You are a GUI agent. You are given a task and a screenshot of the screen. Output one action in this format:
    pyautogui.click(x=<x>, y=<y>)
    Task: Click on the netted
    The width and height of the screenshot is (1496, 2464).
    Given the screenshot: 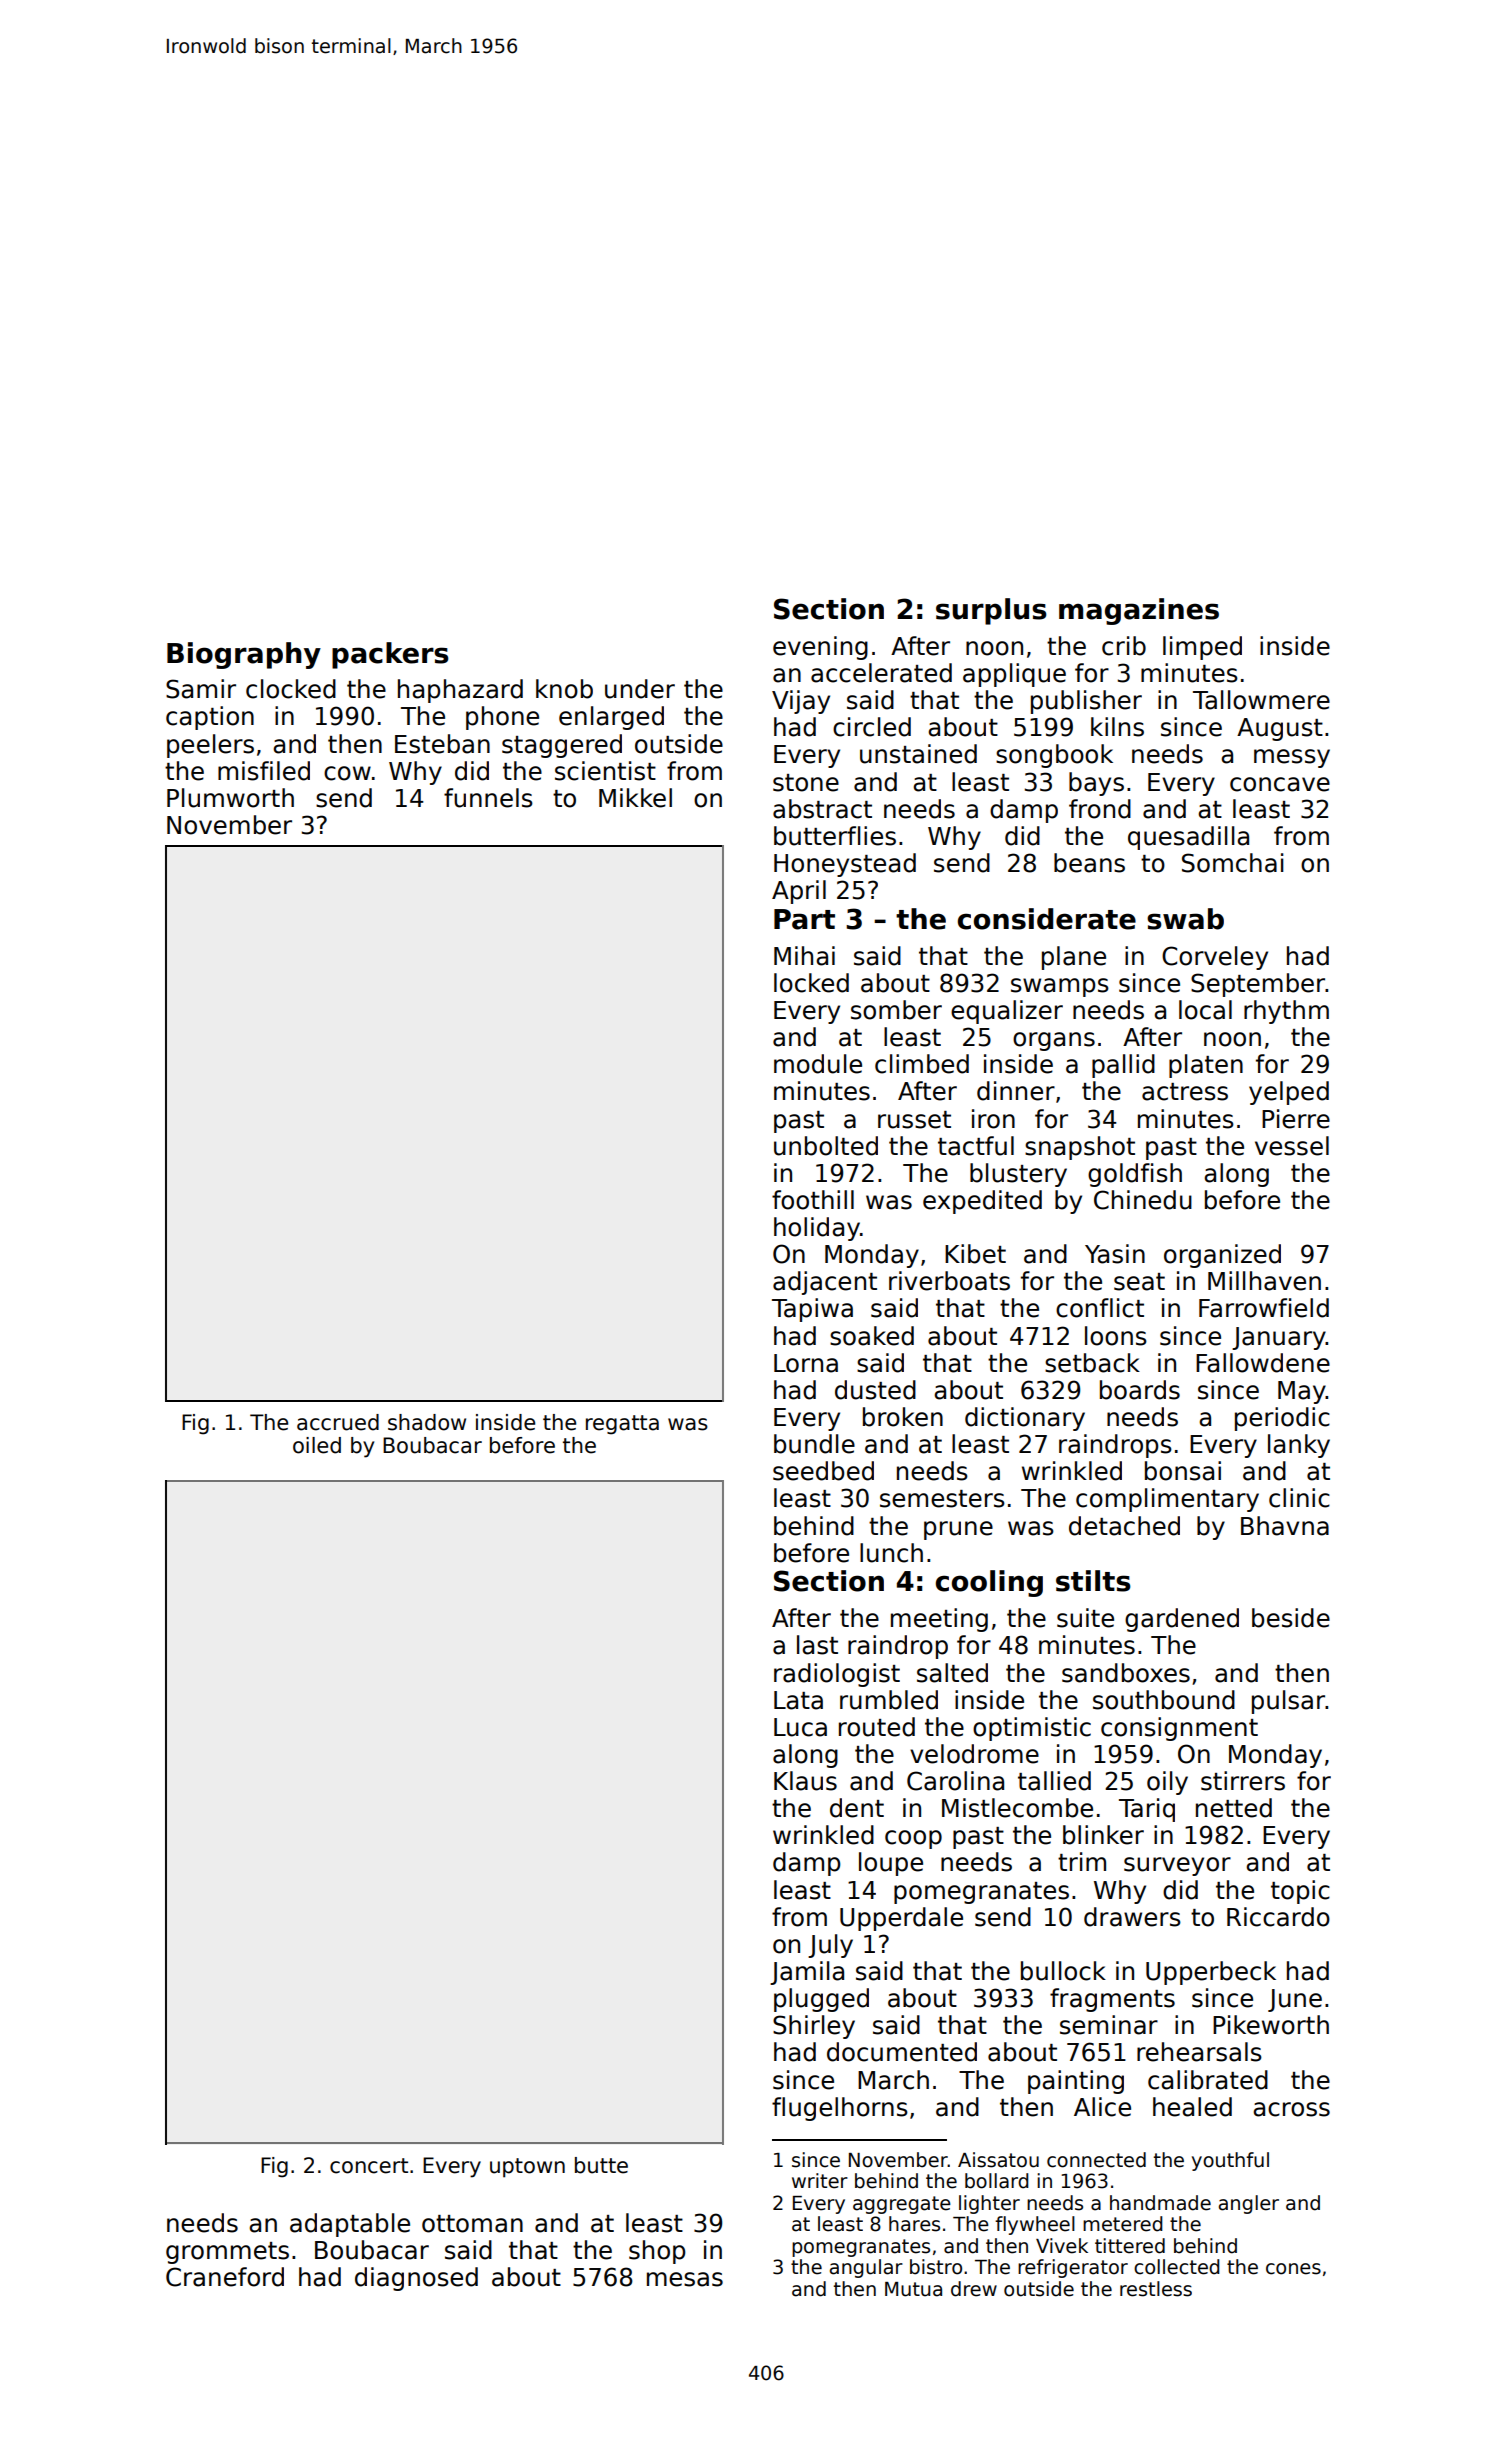 What is the action you would take?
    pyautogui.click(x=1234, y=1808)
